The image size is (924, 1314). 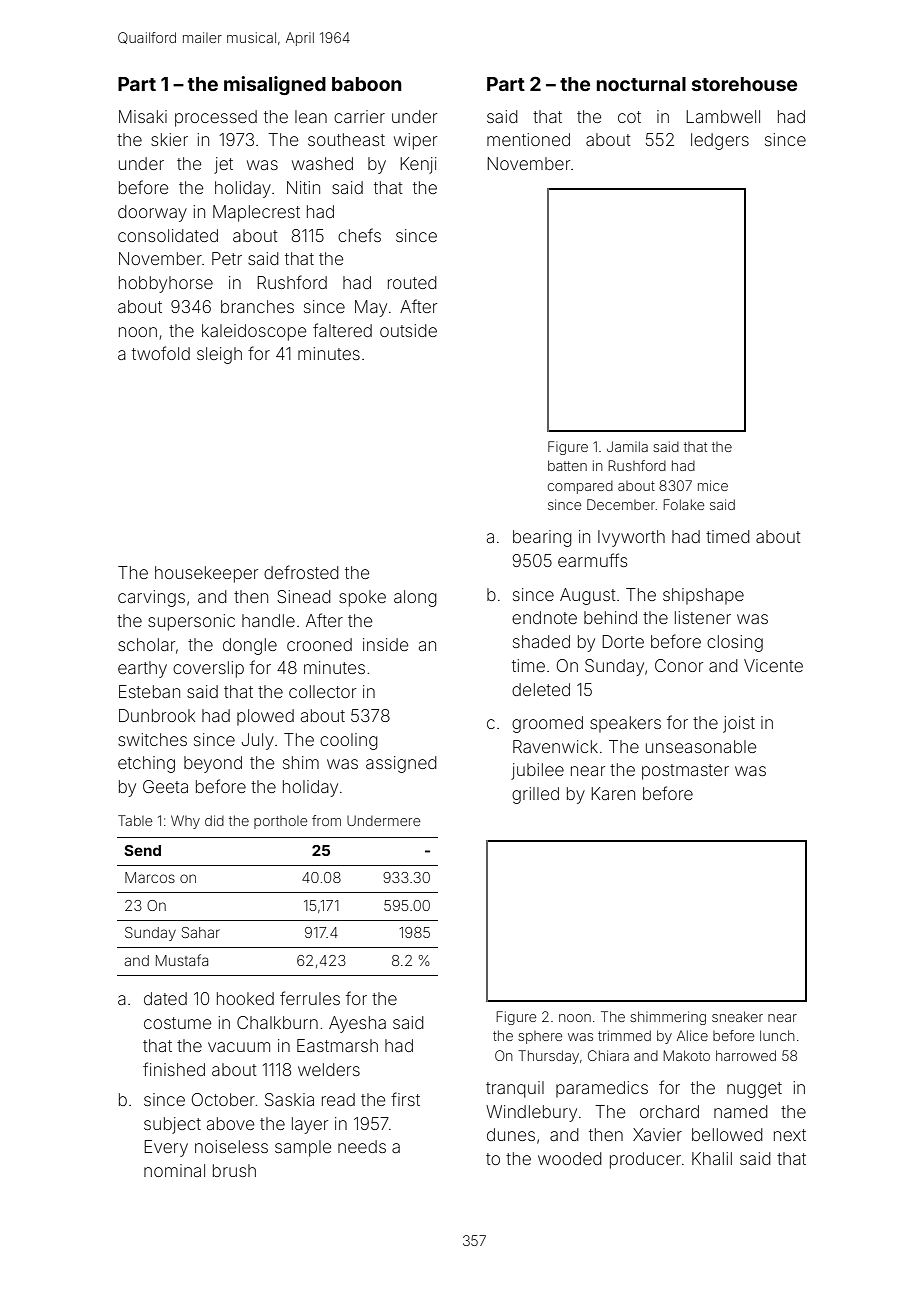 What do you see at coordinates (744, 84) in the document?
I see `storehouse` at bounding box center [744, 84].
